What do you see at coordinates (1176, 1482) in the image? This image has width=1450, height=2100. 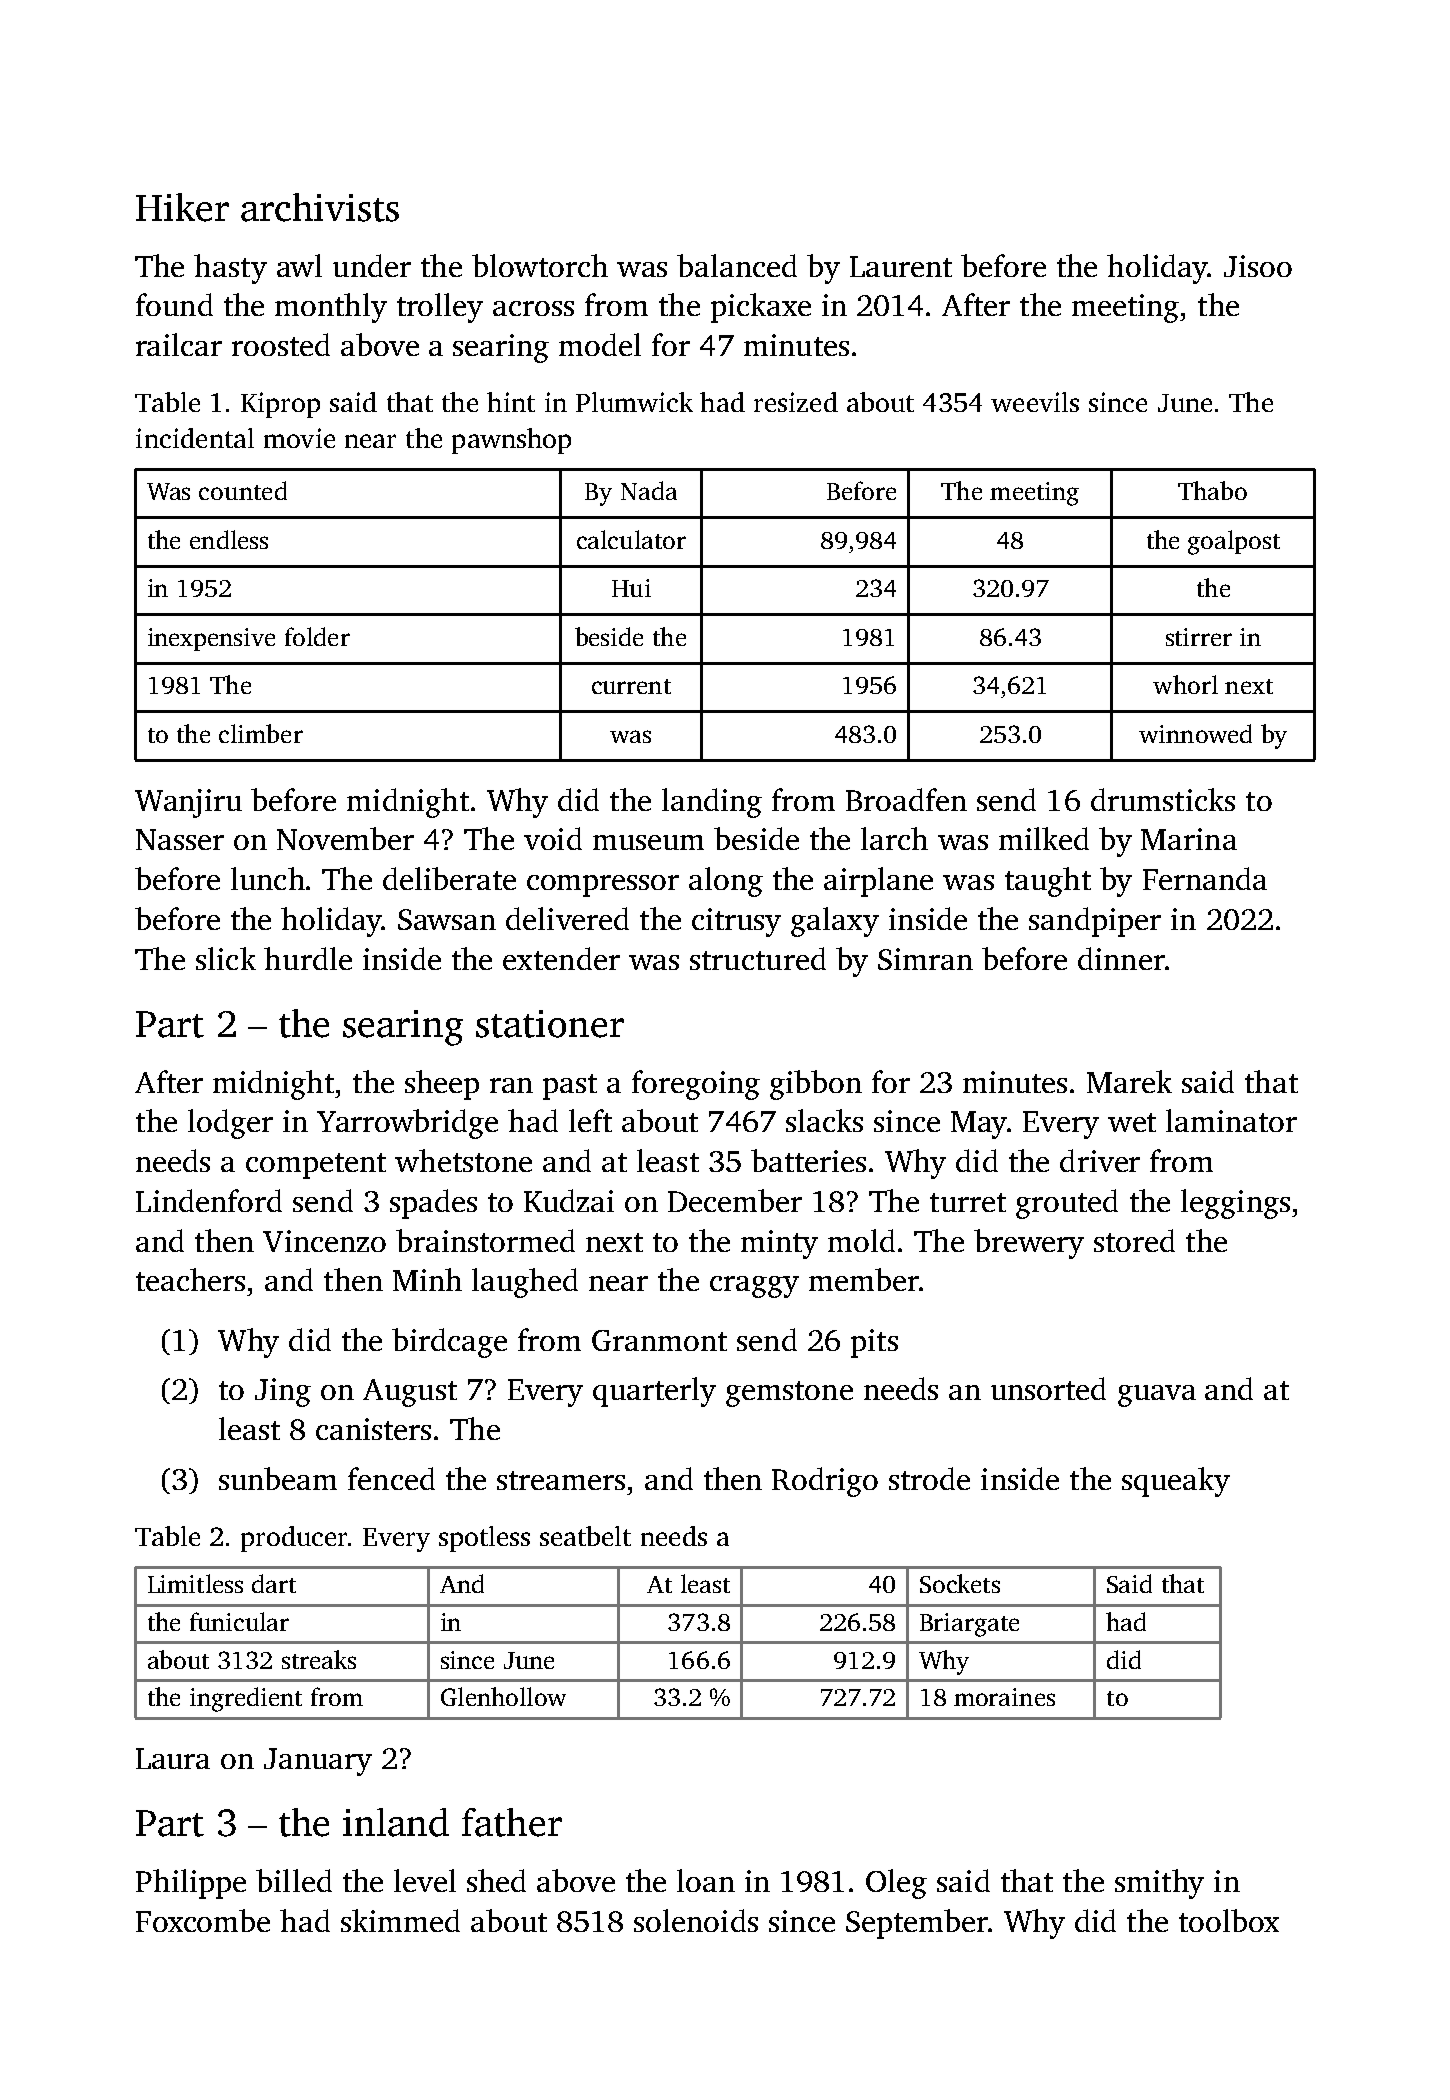 I see `squeaky` at bounding box center [1176, 1482].
